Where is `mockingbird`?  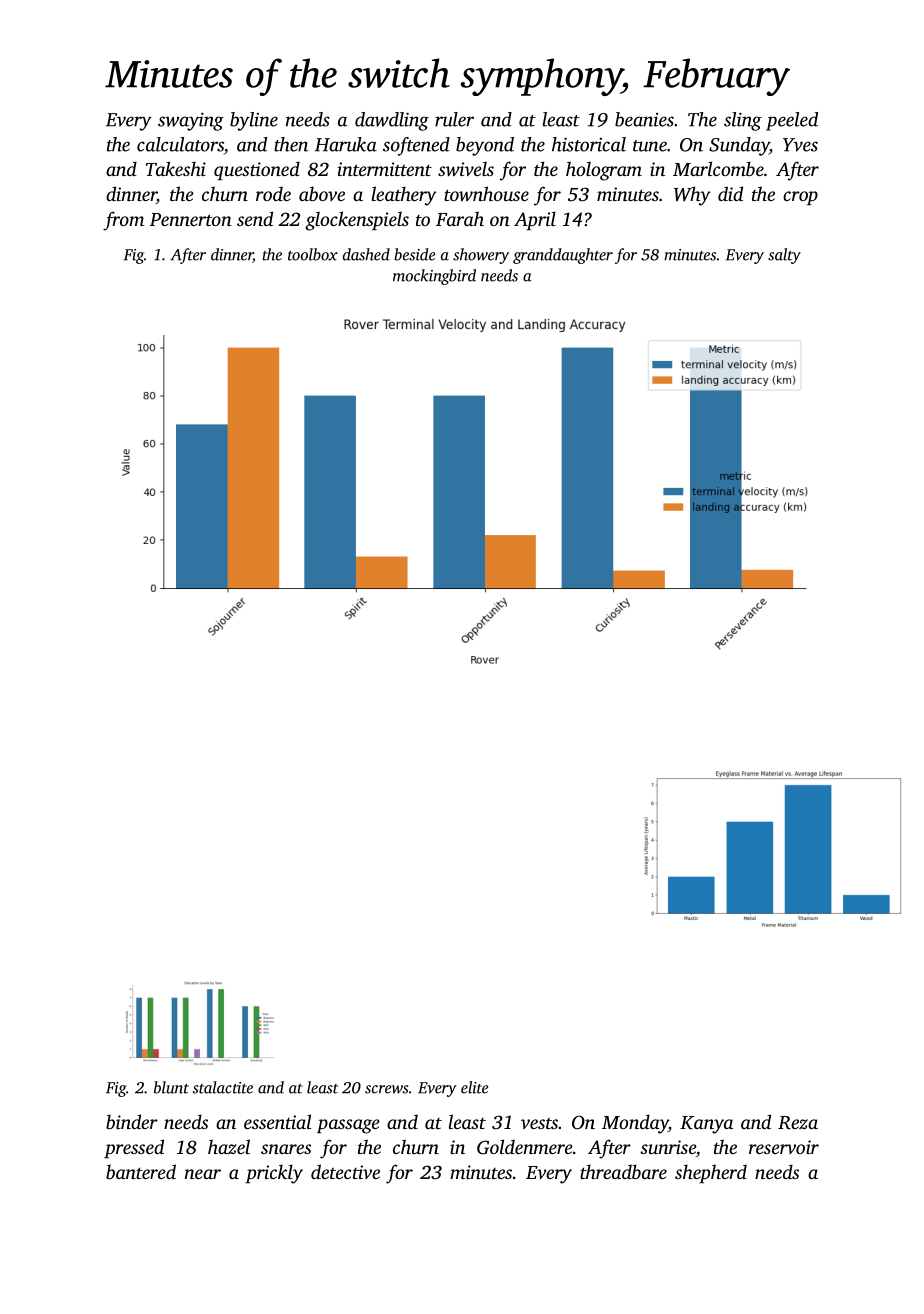 mockingbird is located at coordinates (434, 277).
